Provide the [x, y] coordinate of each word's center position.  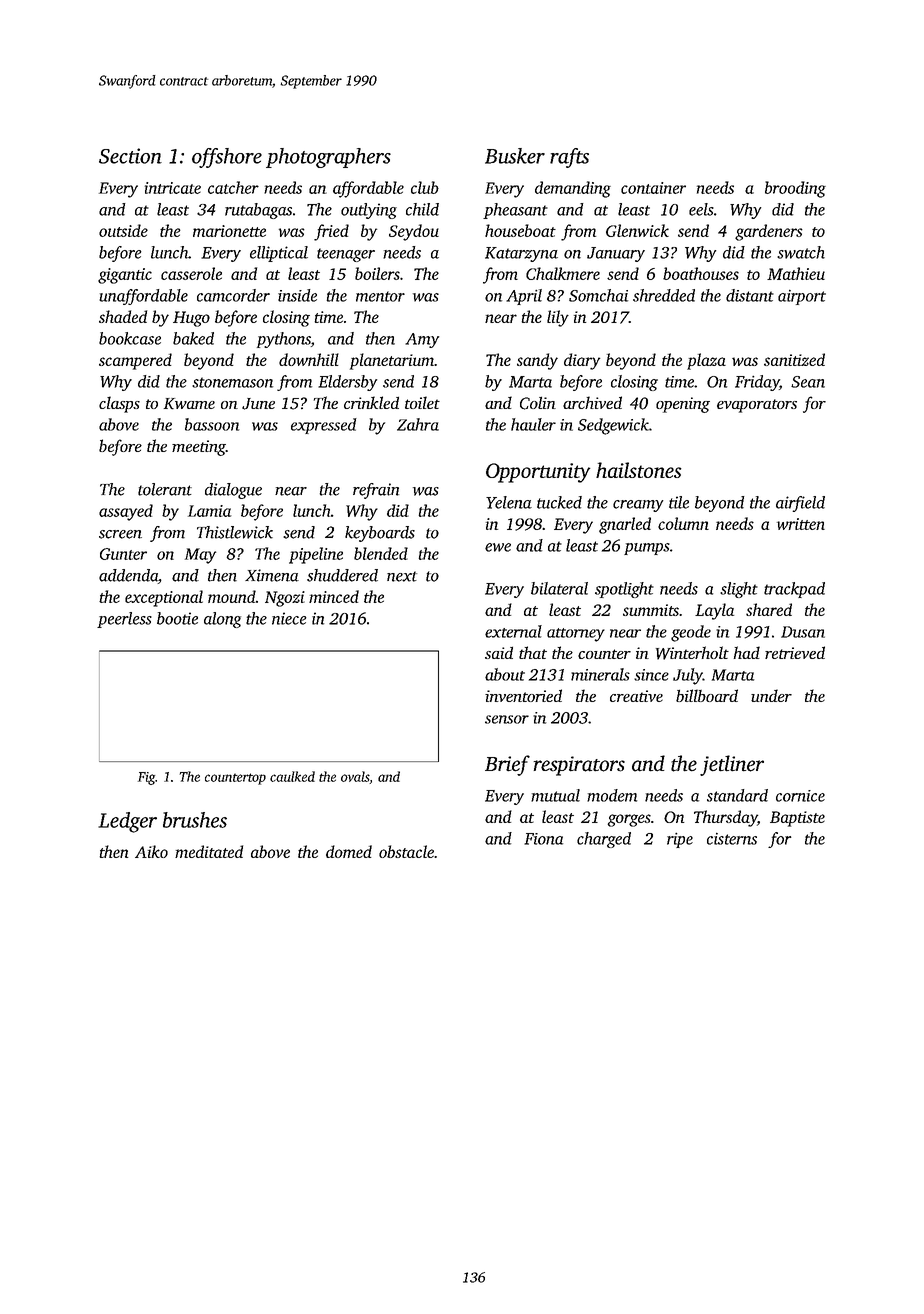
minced [334, 596]
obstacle [406, 851]
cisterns [732, 839]
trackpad [794, 590]
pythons [284, 340]
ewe [498, 547]
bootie [177, 618]
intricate [173, 188]
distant [750, 295]
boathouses [701, 273]
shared [769, 609]
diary [582, 361]
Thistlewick [235, 532]
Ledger [127, 822]
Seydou [414, 232]
